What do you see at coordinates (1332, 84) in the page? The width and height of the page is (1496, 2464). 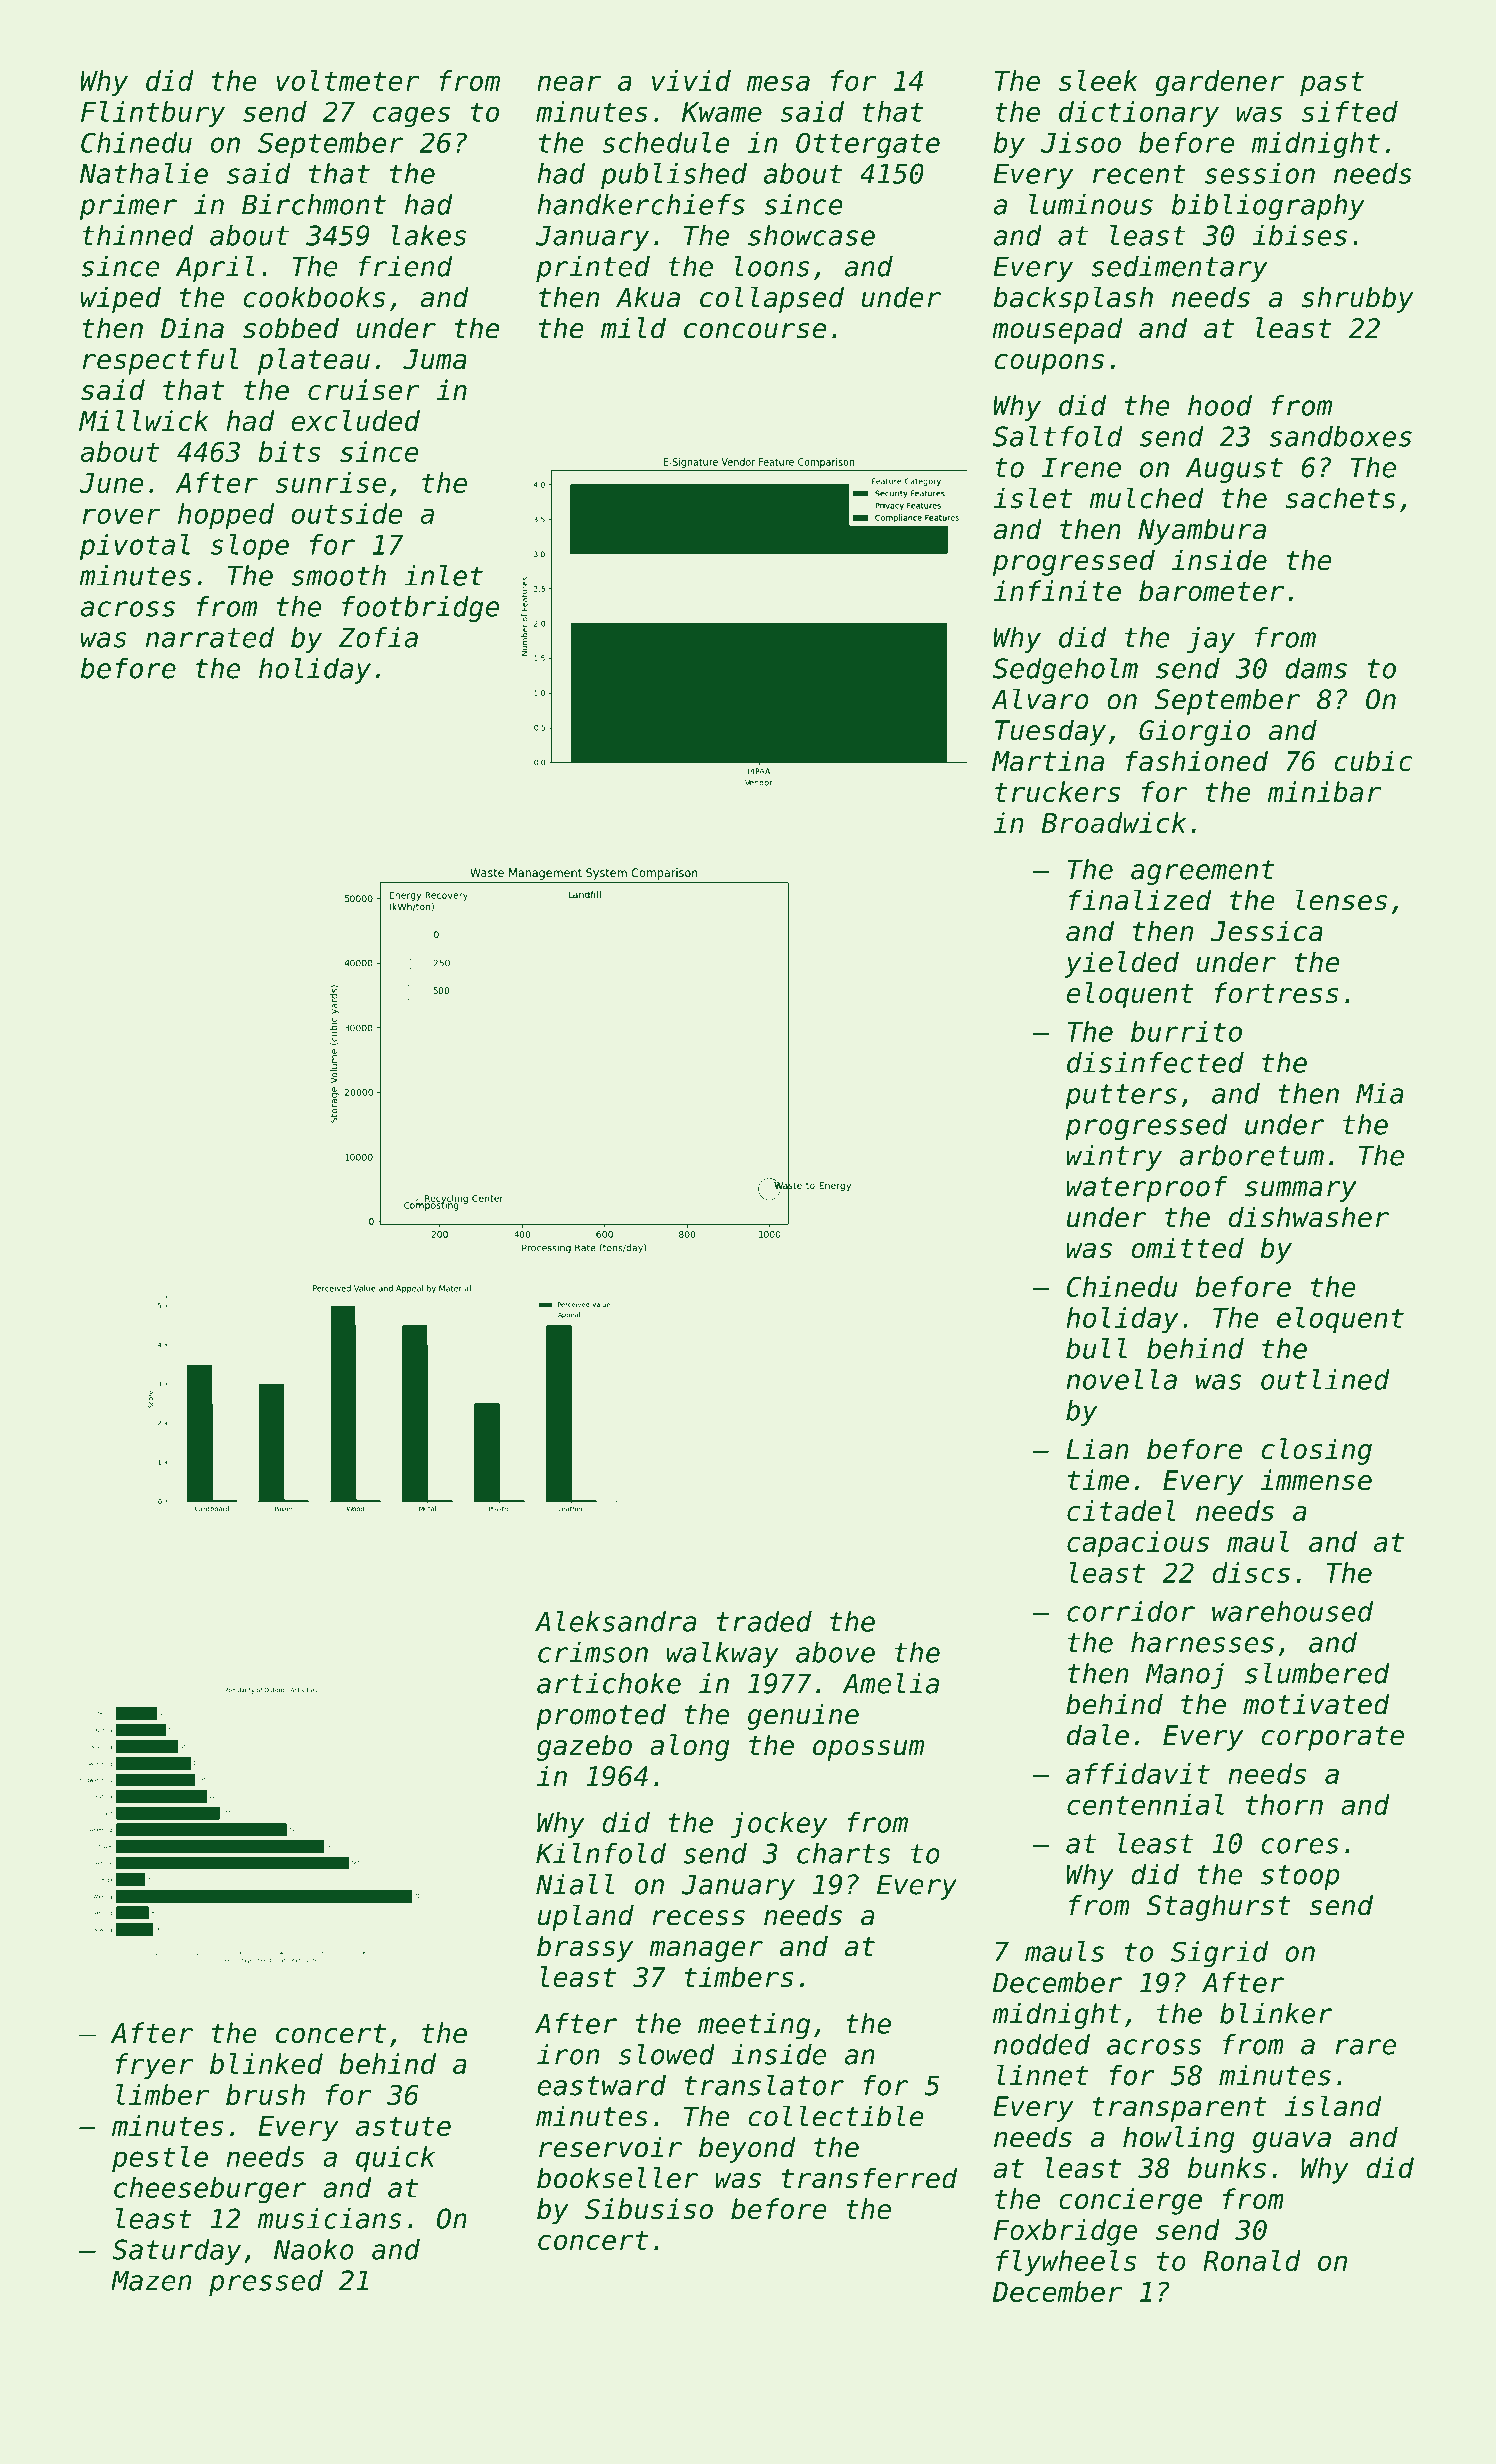 I see `past` at bounding box center [1332, 84].
